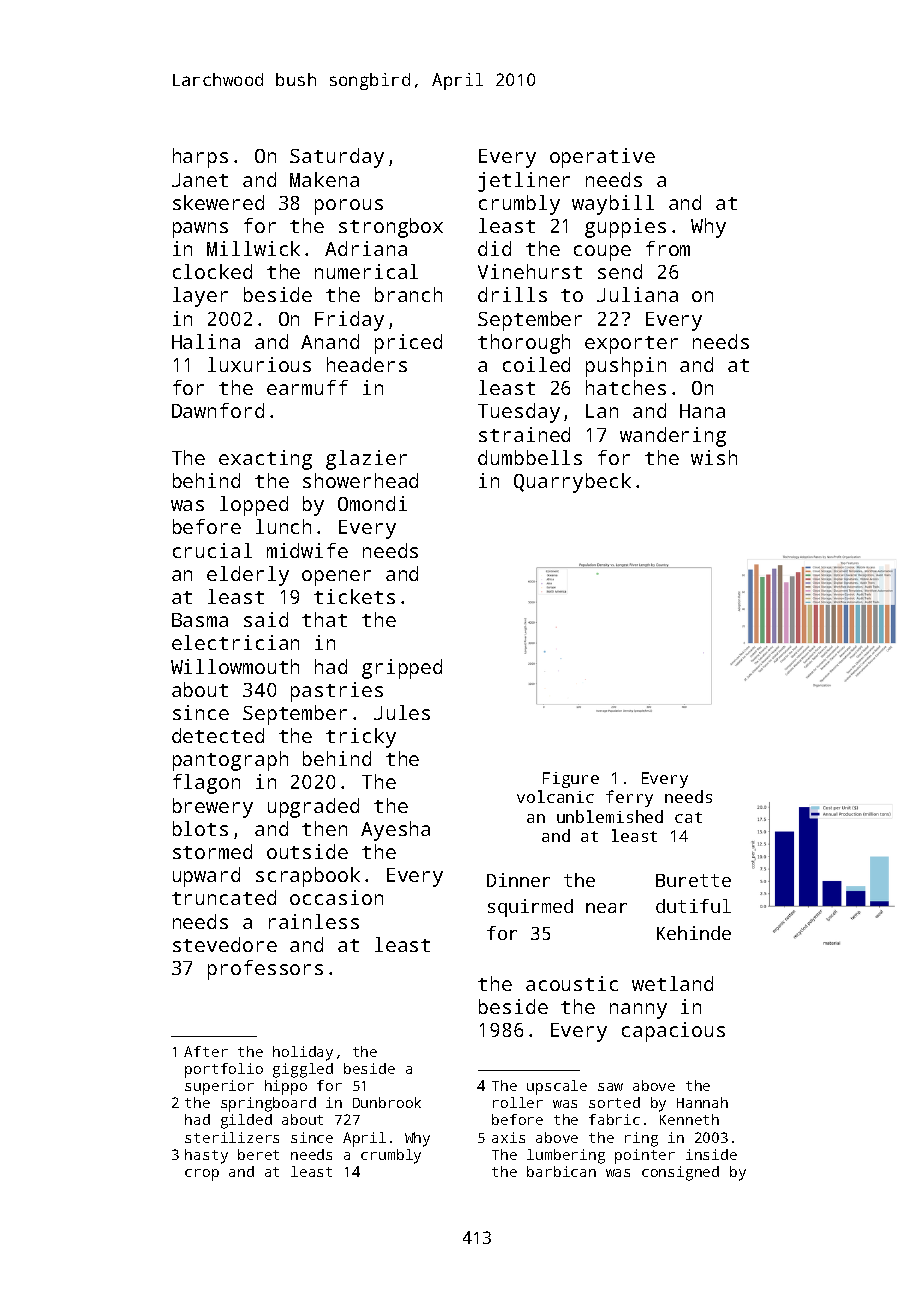 This screenshot has height=1311, width=924. I want to click on Hana, so click(702, 411).
